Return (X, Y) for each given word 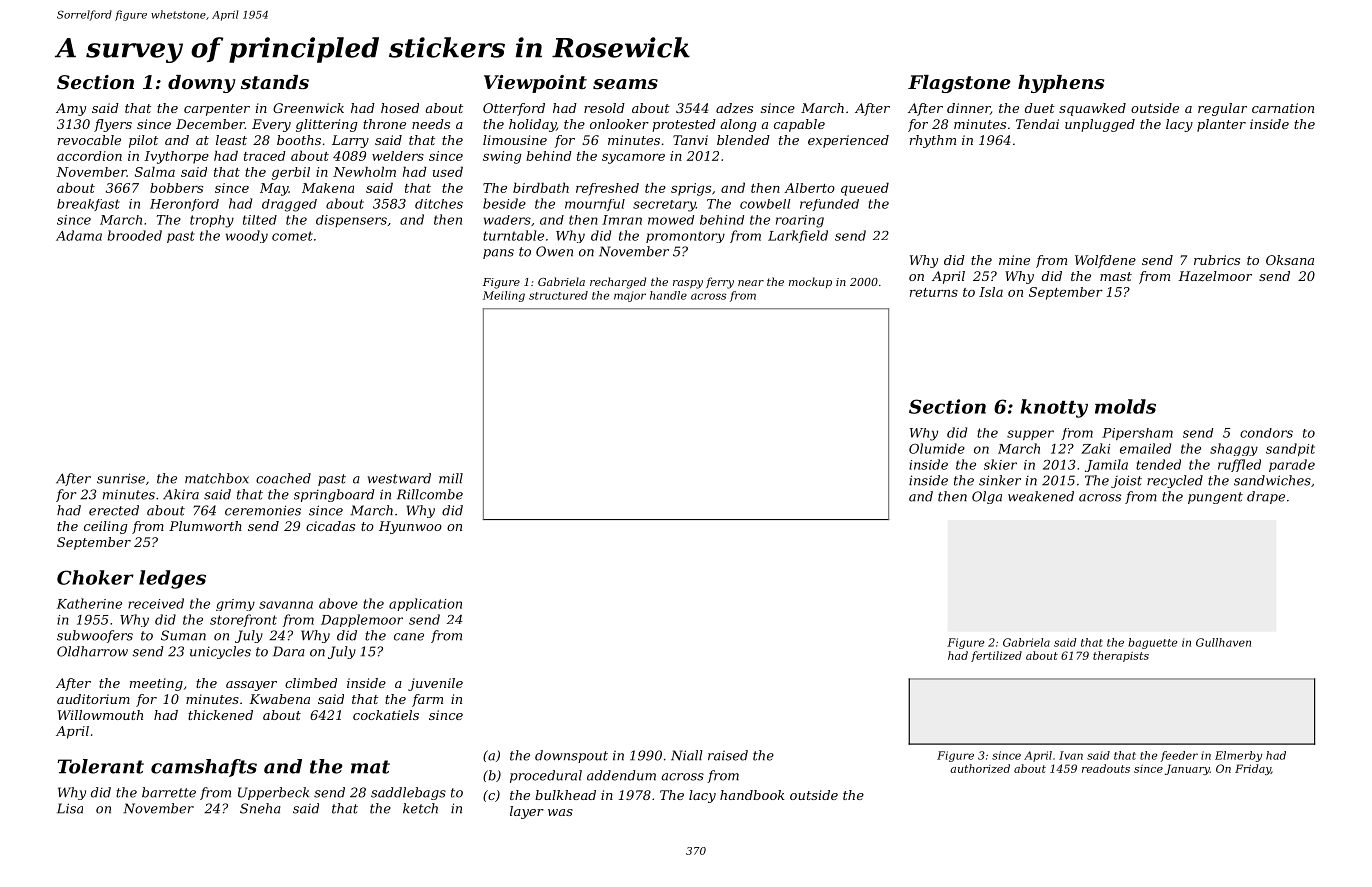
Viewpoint (535, 84)
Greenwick (308, 108)
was (560, 812)
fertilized (996, 656)
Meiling (504, 296)
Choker (95, 577)
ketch (420, 808)
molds (1125, 406)
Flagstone (959, 84)
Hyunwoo (410, 527)
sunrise (121, 478)
